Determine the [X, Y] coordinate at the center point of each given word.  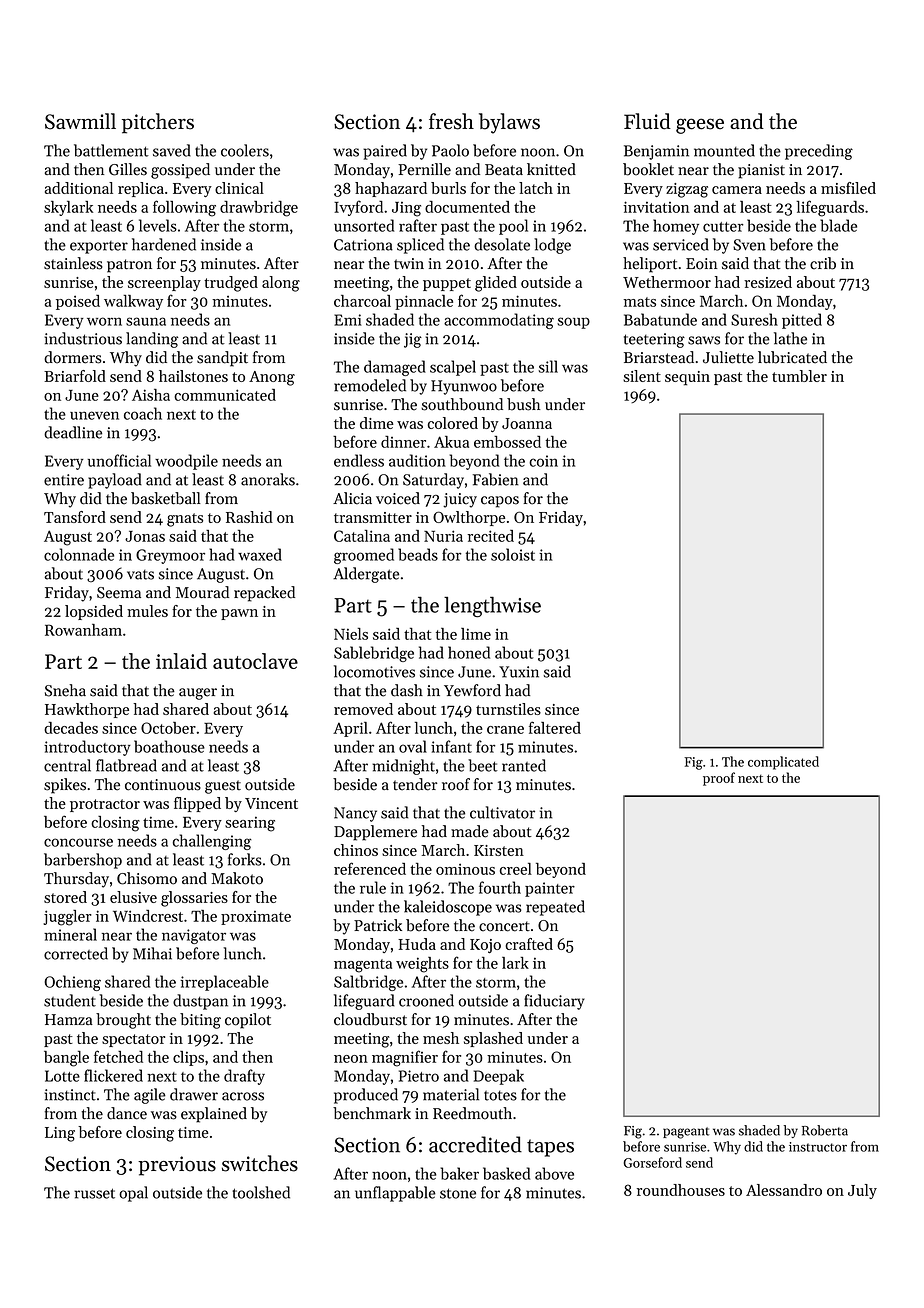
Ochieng [72, 983]
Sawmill [80, 121]
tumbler [799, 376]
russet [94, 1193]
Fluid [647, 121]
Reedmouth [472, 1113]
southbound [462, 404]
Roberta [825, 1130]
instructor [818, 1147]
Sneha [65, 690]
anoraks [268, 479]
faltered [555, 727]
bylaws [509, 123]
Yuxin [519, 672]
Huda [417, 944]
